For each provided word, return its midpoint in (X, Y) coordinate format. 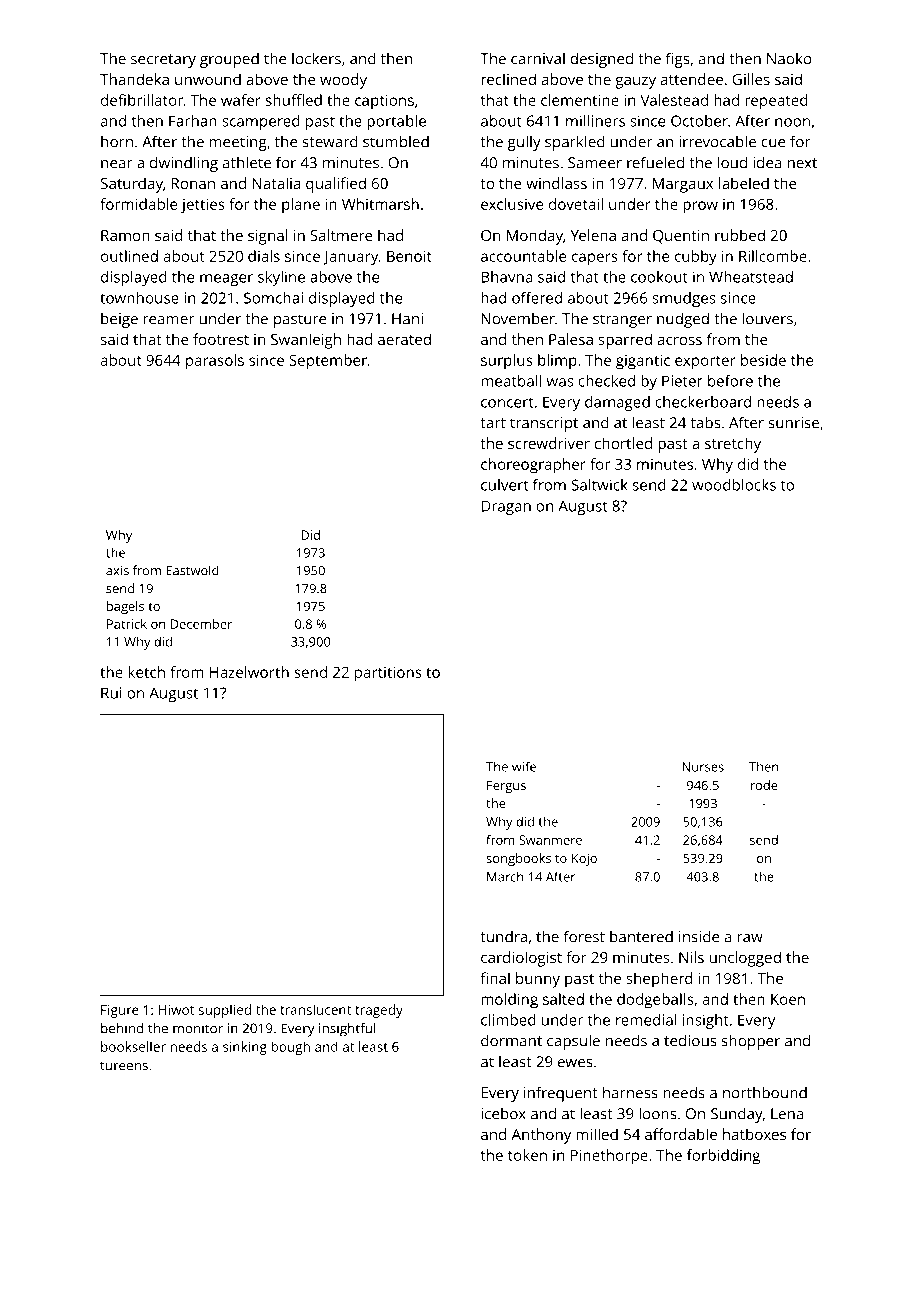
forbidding (723, 1157)
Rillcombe (773, 256)
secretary (163, 61)
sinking (245, 1048)
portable (396, 122)
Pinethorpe (609, 1157)
